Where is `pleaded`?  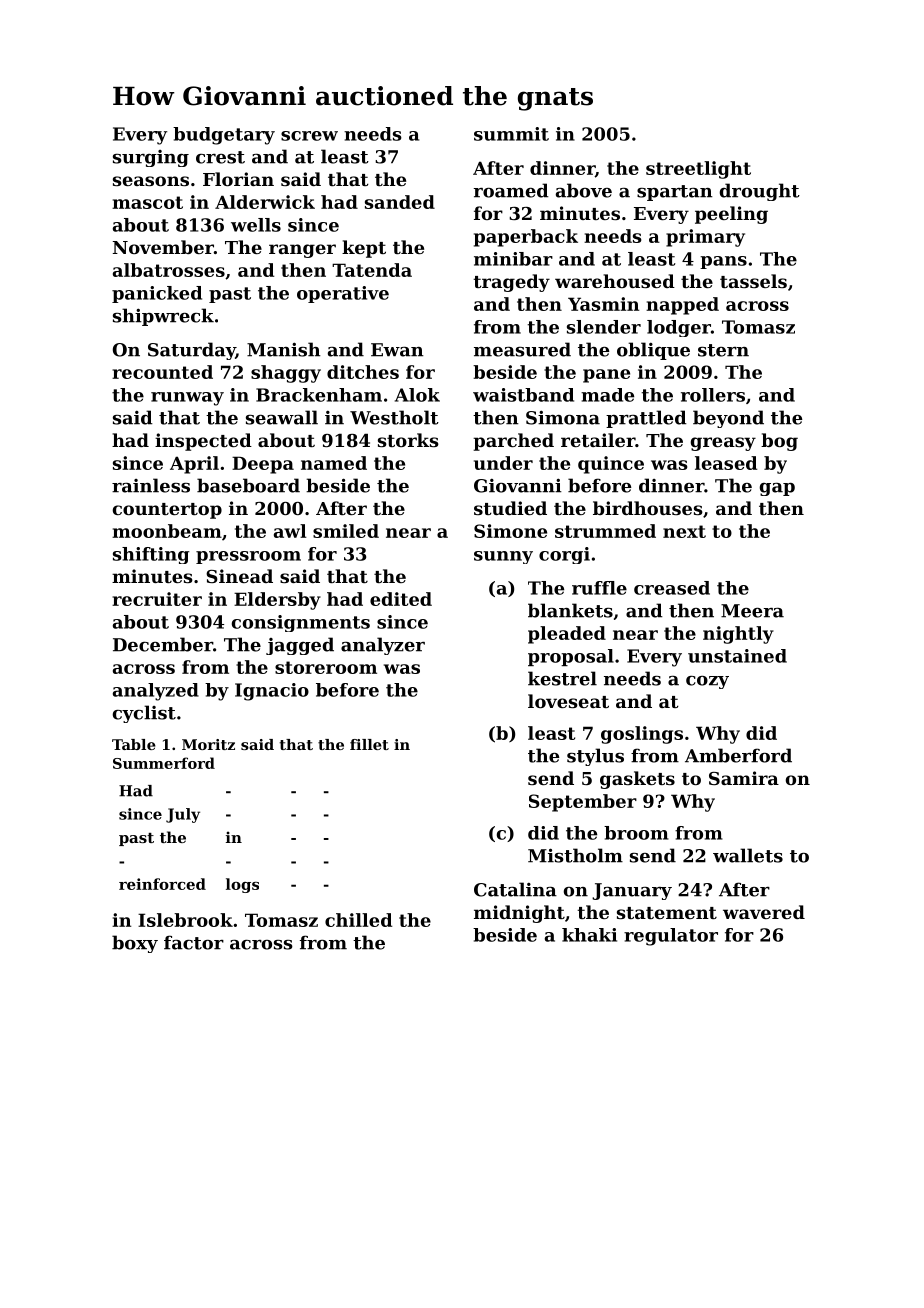
pleaded is located at coordinates (567, 635).
